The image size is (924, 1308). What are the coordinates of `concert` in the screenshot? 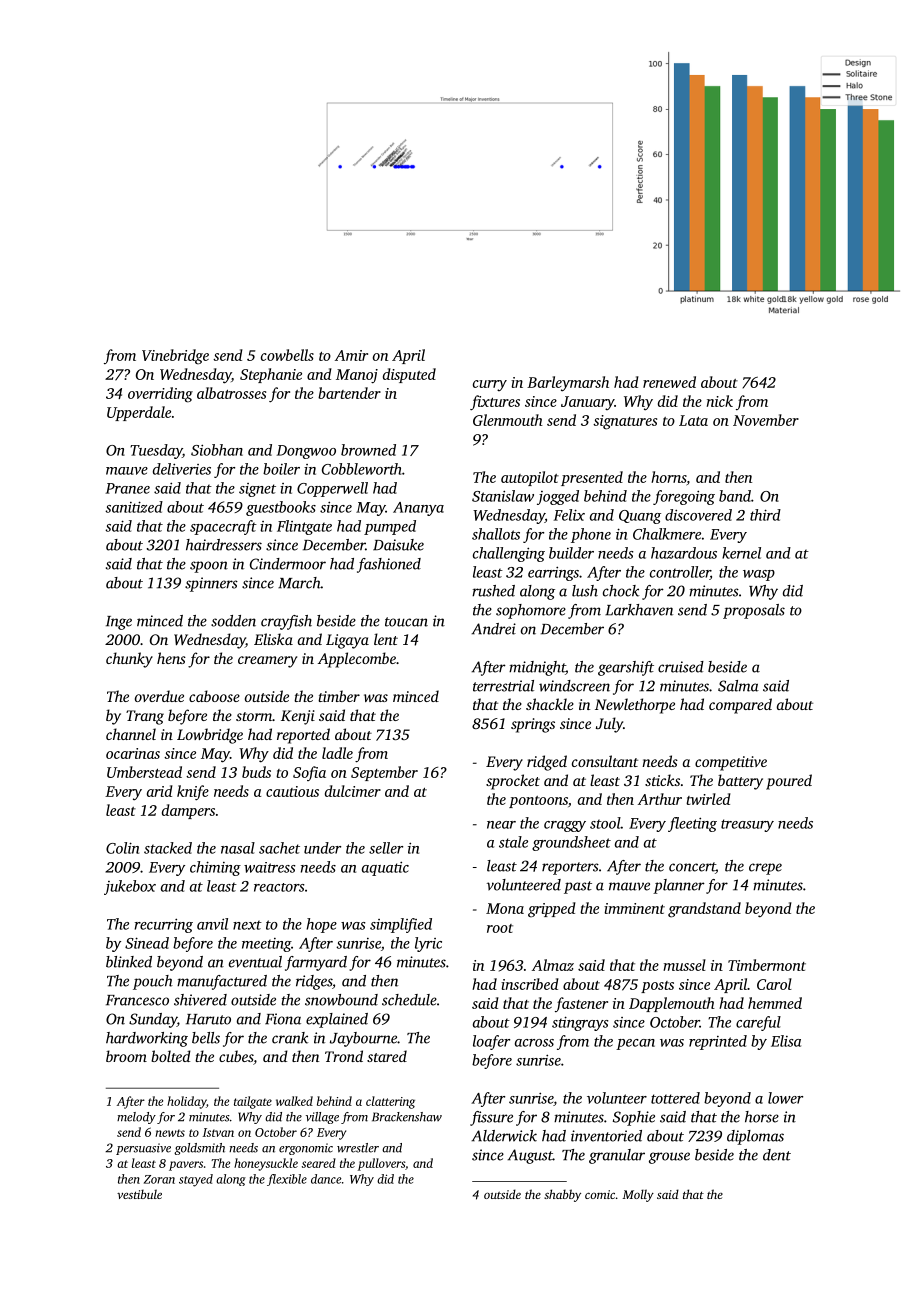 It's located at (692, 868).
